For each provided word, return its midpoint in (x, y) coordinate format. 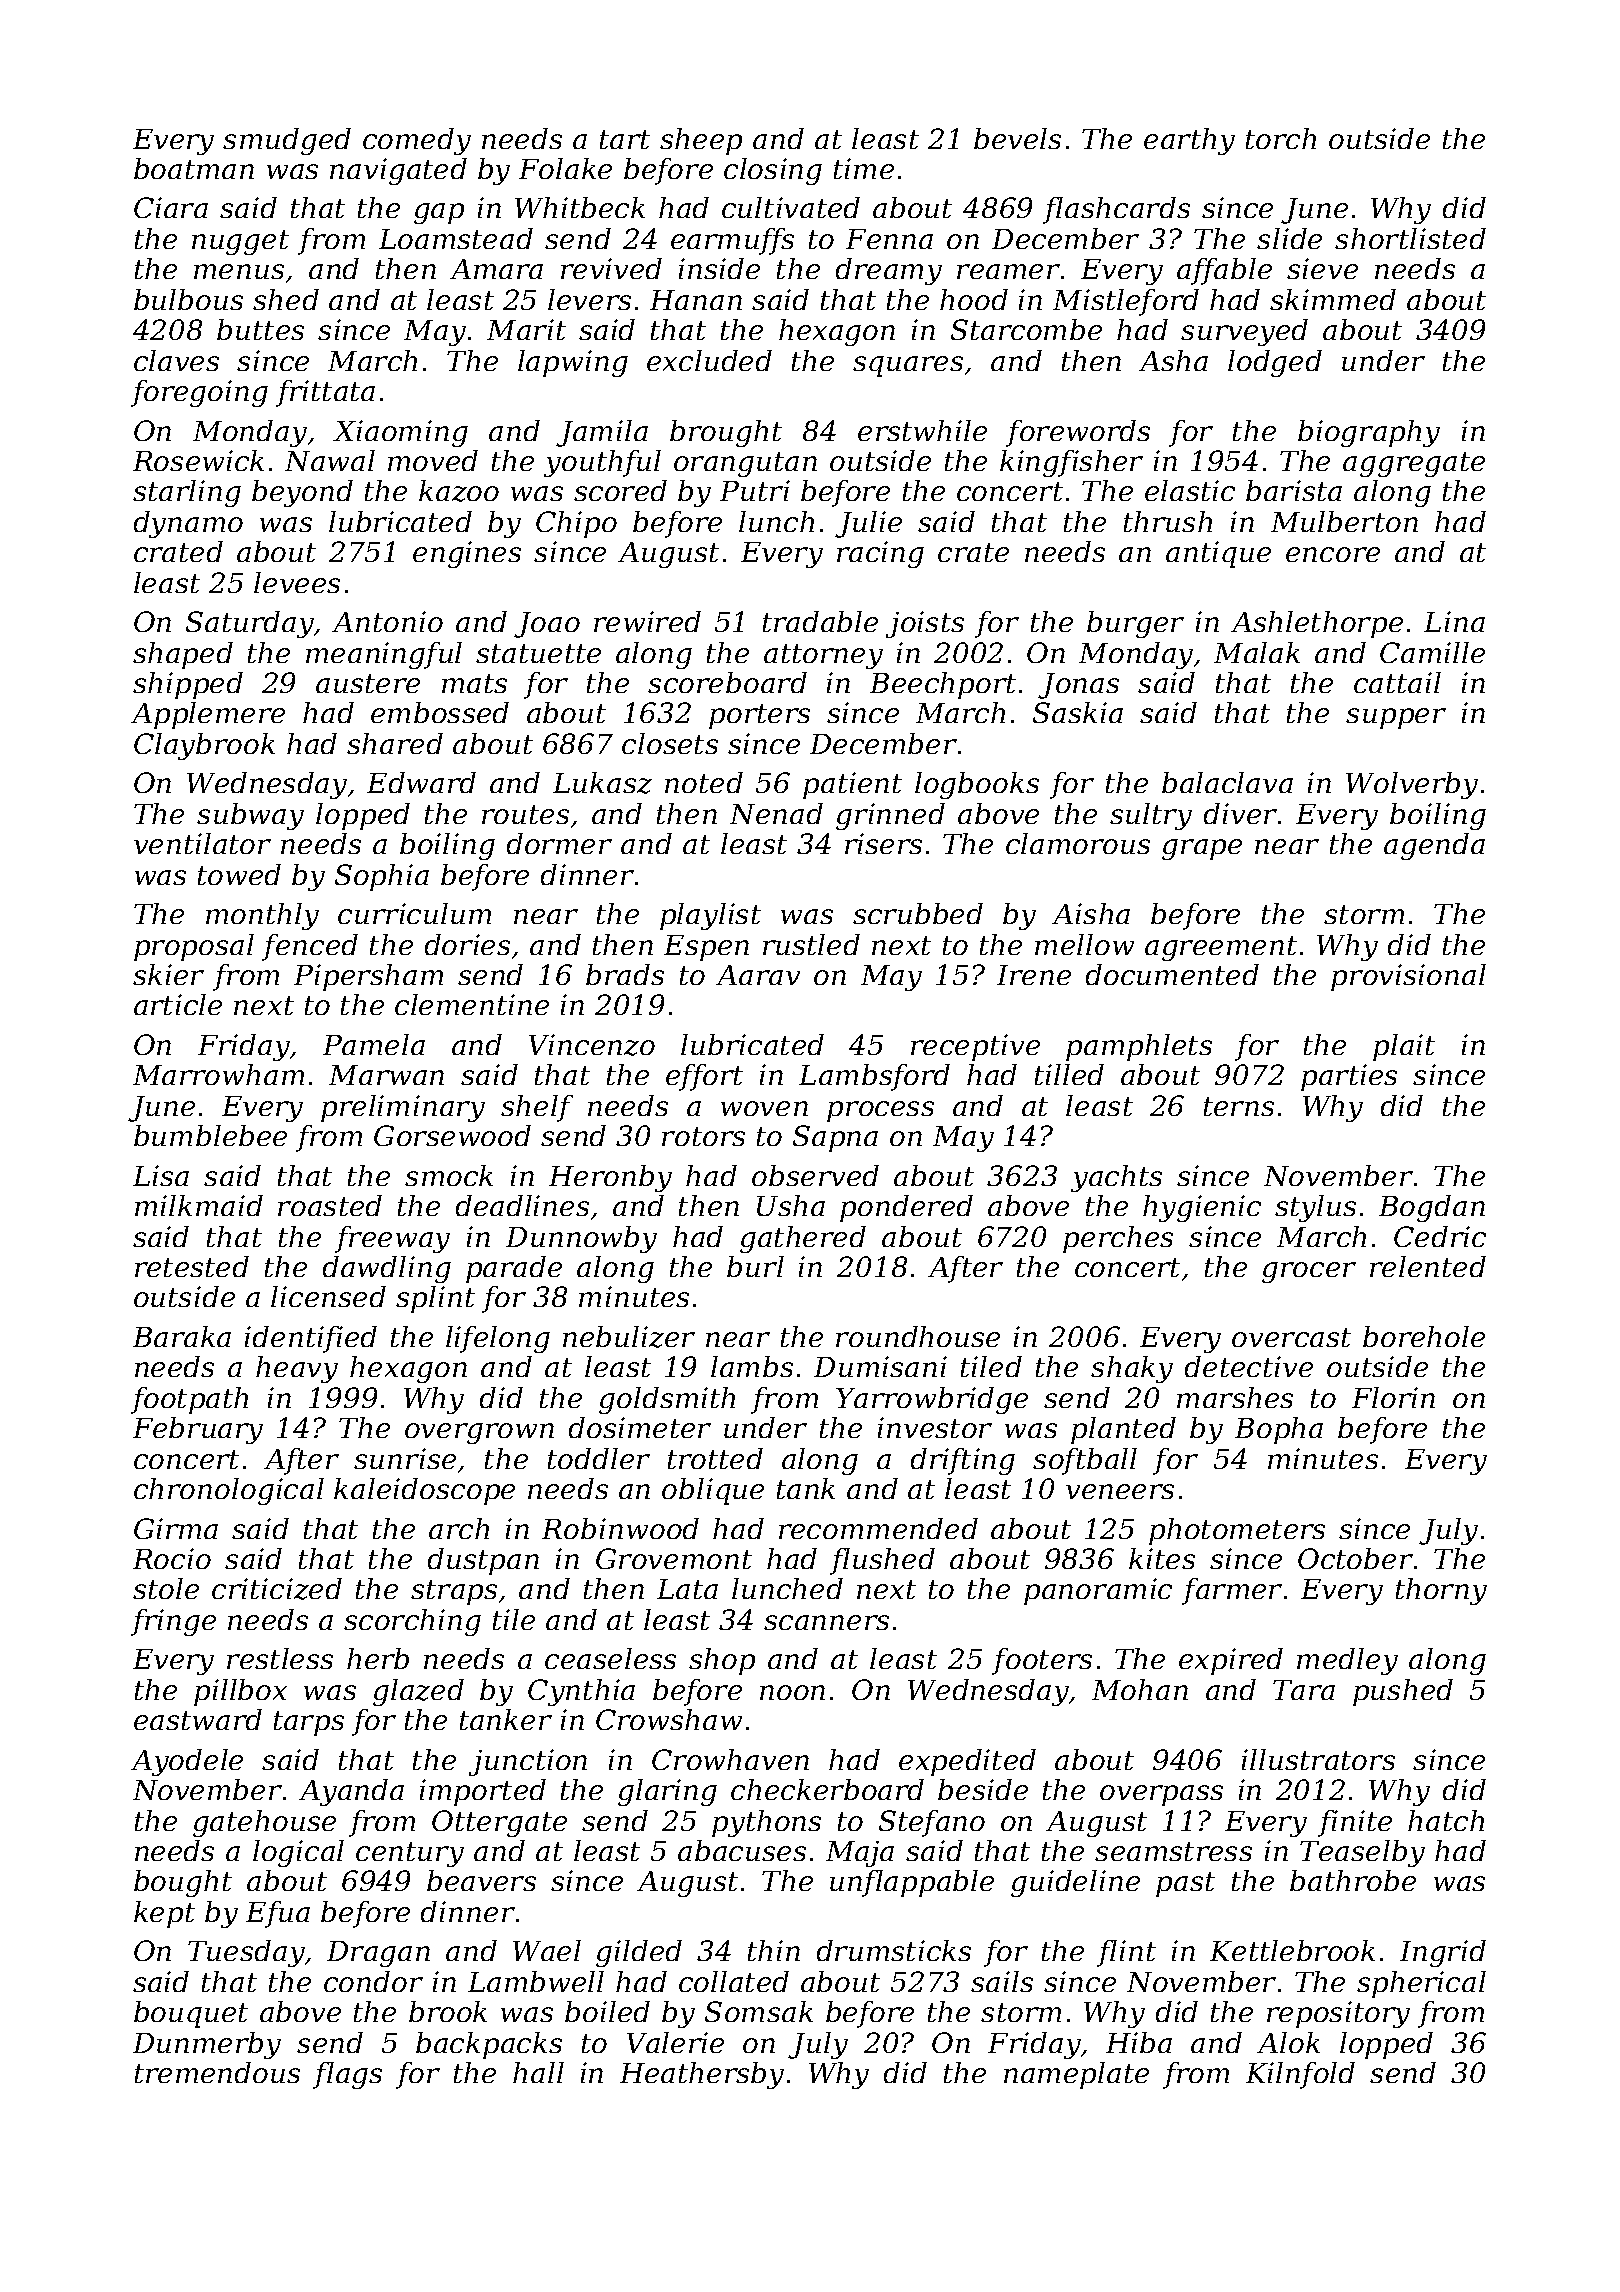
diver (1240, 813)
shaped (183, 655)
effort (704, 1077)
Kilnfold (1300, 2075)
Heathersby (702, 2075)
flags (347, 2075)
